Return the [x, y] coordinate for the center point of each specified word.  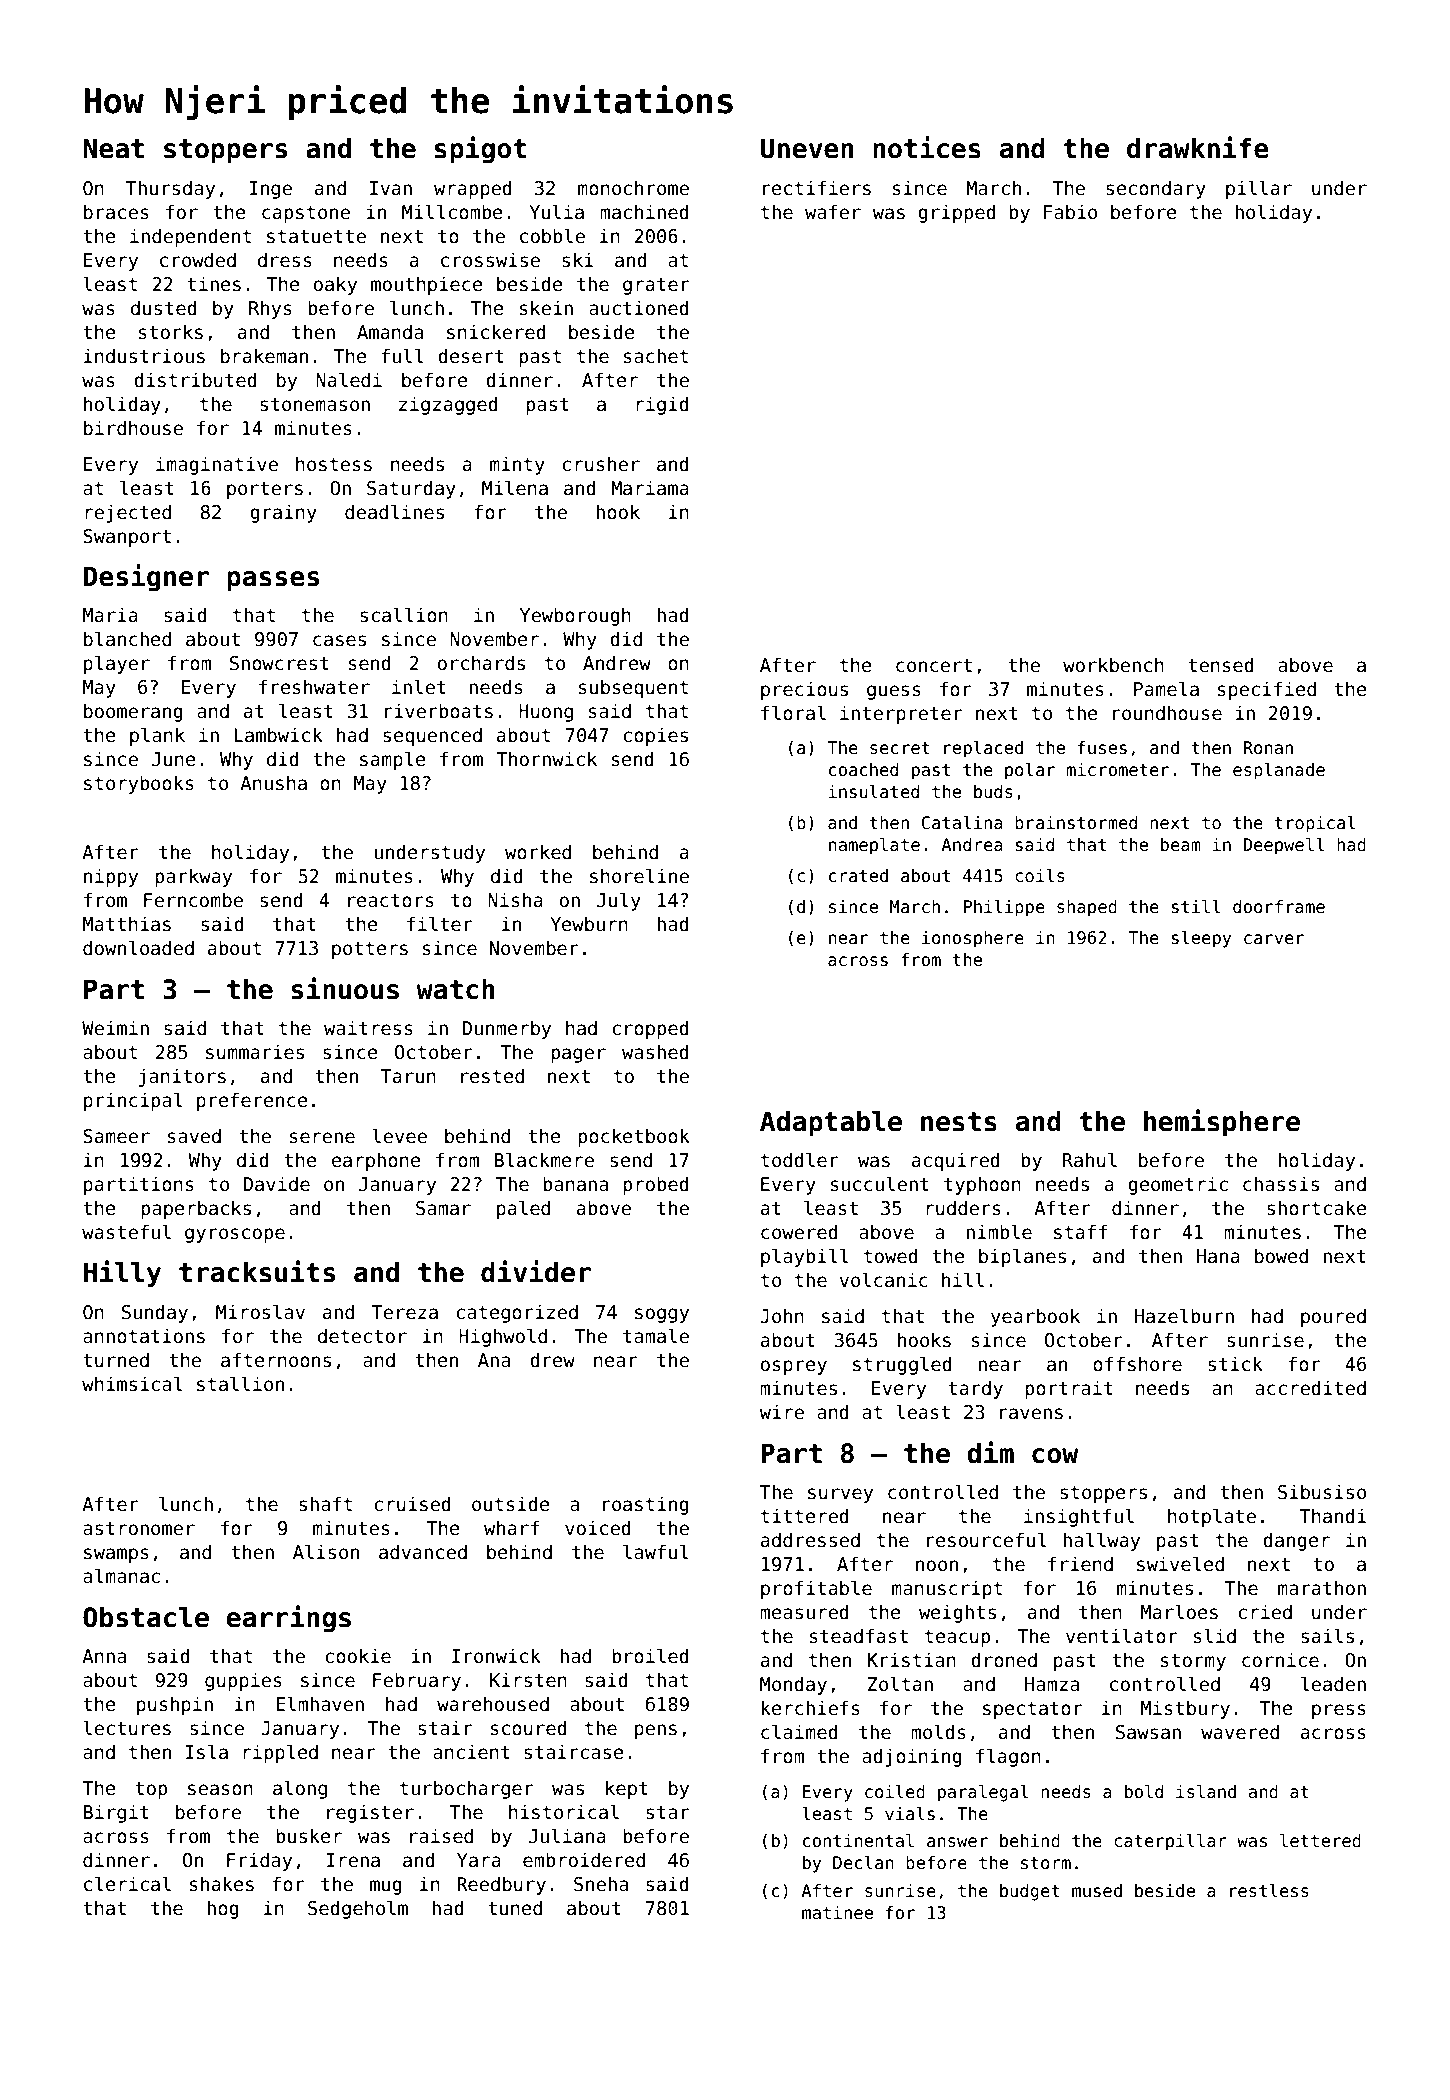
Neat [114, 148]
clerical [127, 1884]
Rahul [1090, 1160]
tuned [515, 1908]
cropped [650, 1029]
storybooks [139, 784]
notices [927, 147]
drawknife [1198, 147]
